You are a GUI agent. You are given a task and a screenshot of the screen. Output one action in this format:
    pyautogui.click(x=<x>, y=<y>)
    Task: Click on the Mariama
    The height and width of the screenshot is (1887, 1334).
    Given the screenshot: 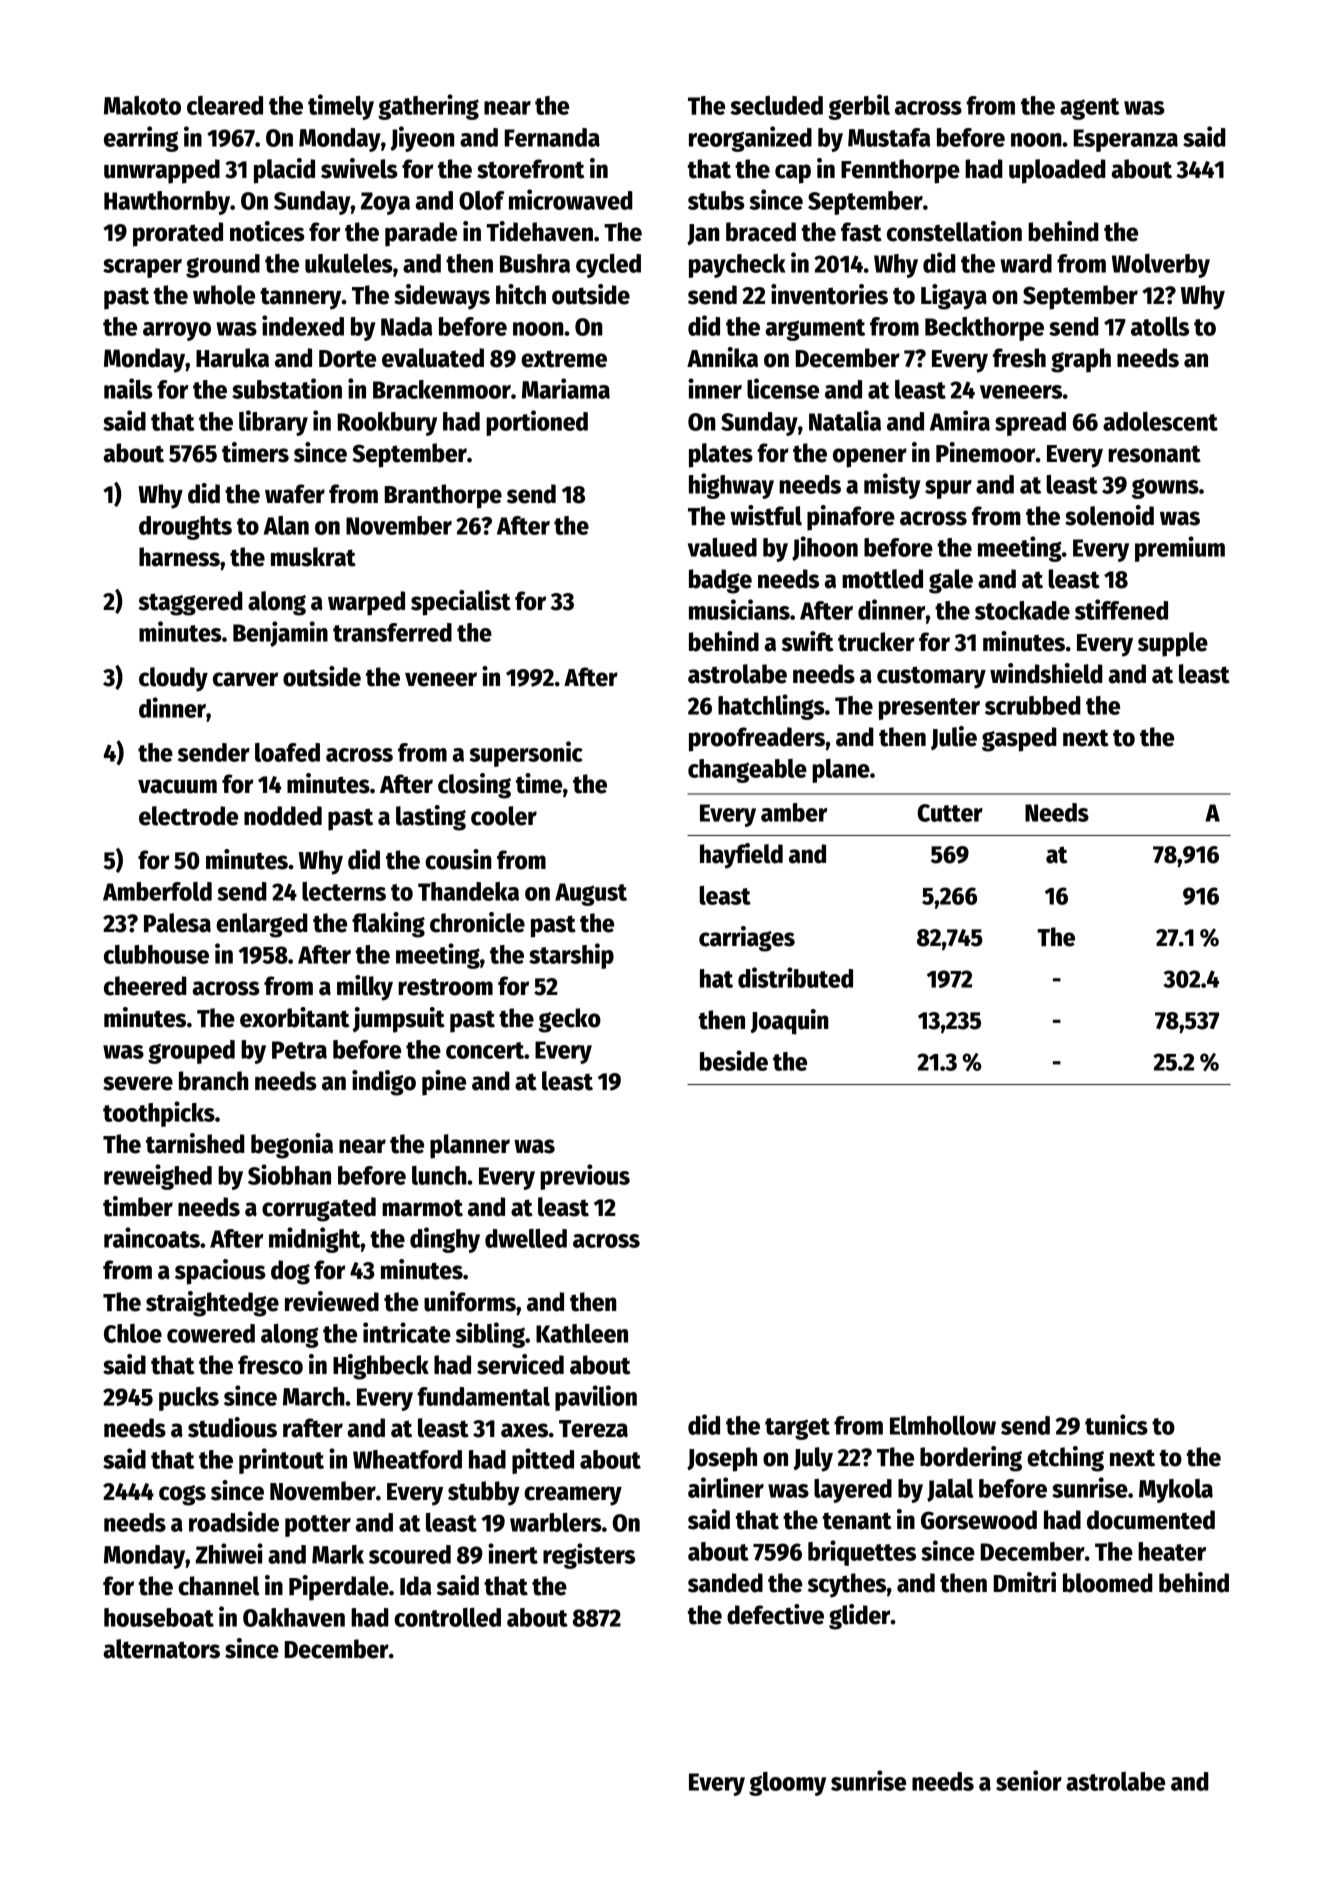 What is the action you would take?
    pyautogui.click(x=566, y=388)
